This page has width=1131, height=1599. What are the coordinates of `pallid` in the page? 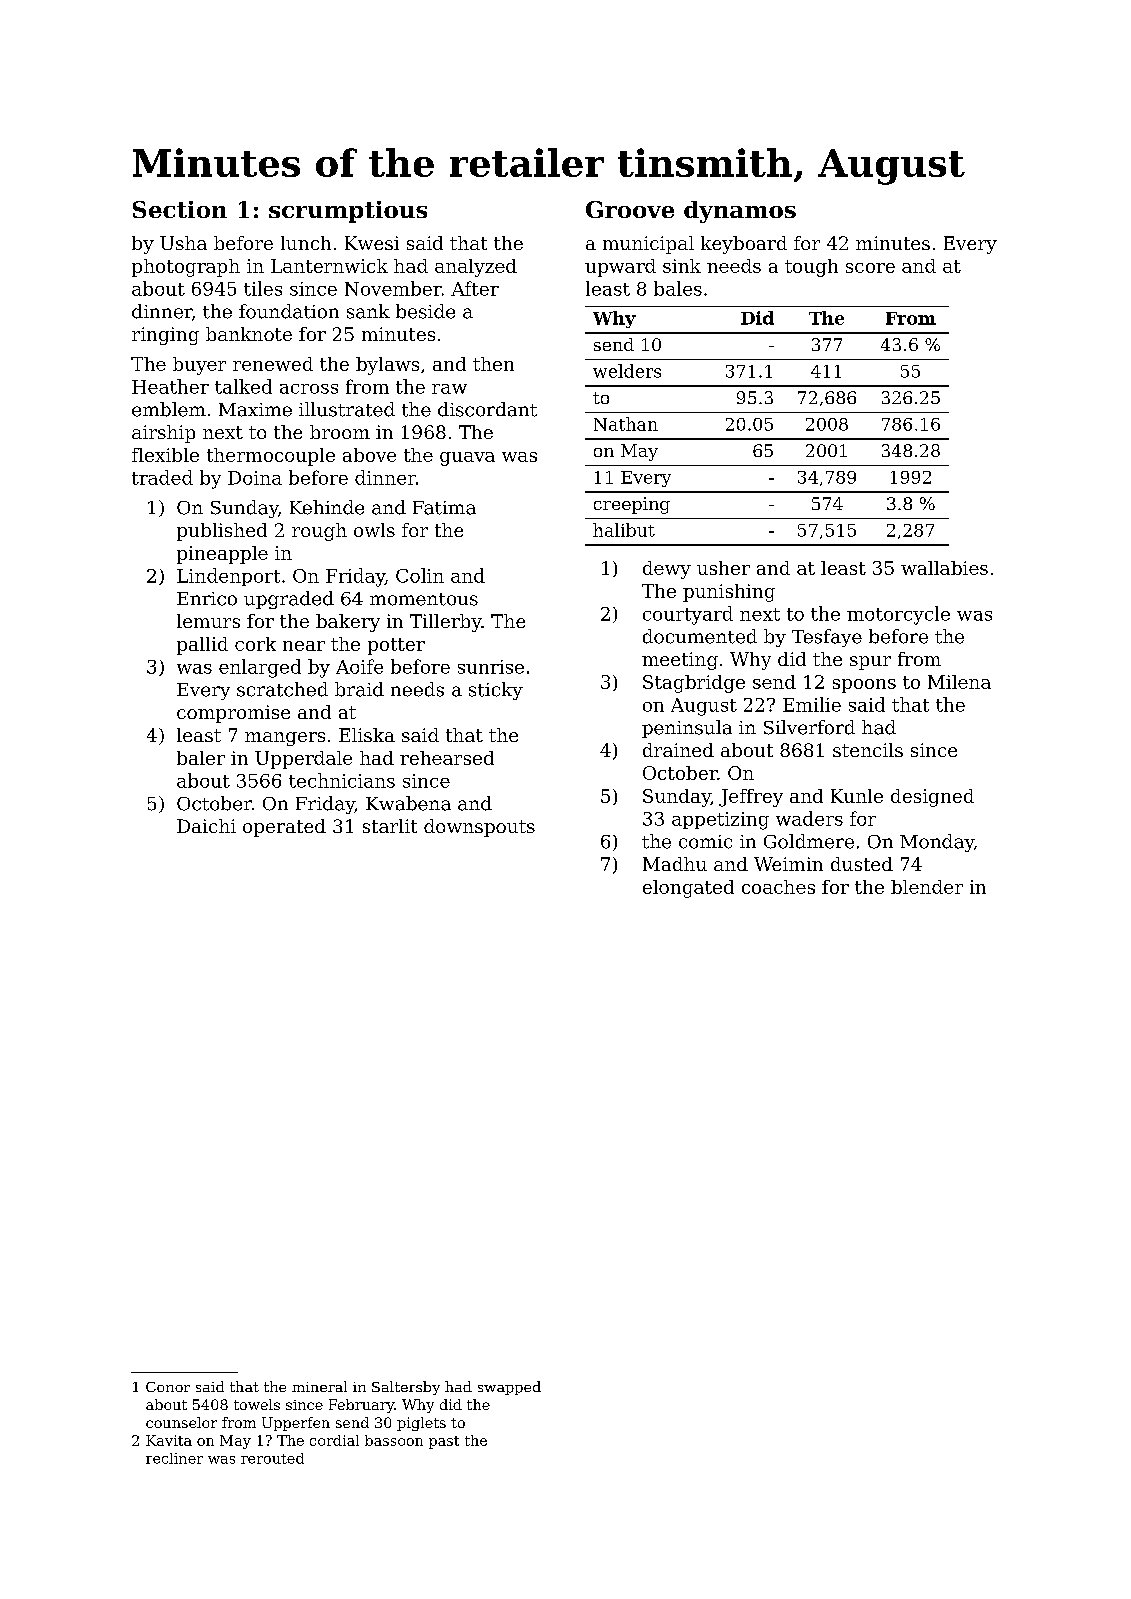 It's located at (202, 646).
